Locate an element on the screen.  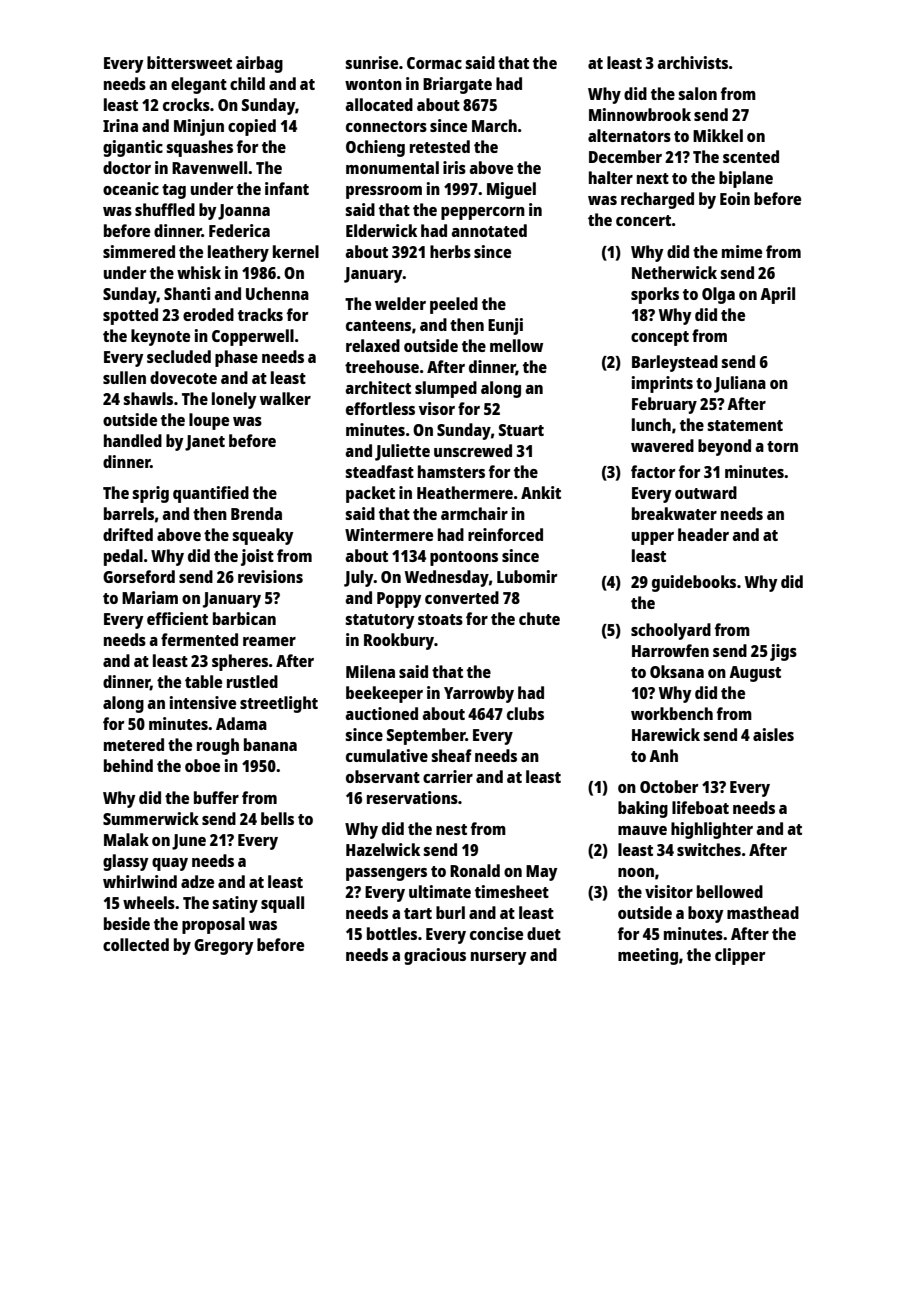
bittersweet is located at coordinates (189, 62).
